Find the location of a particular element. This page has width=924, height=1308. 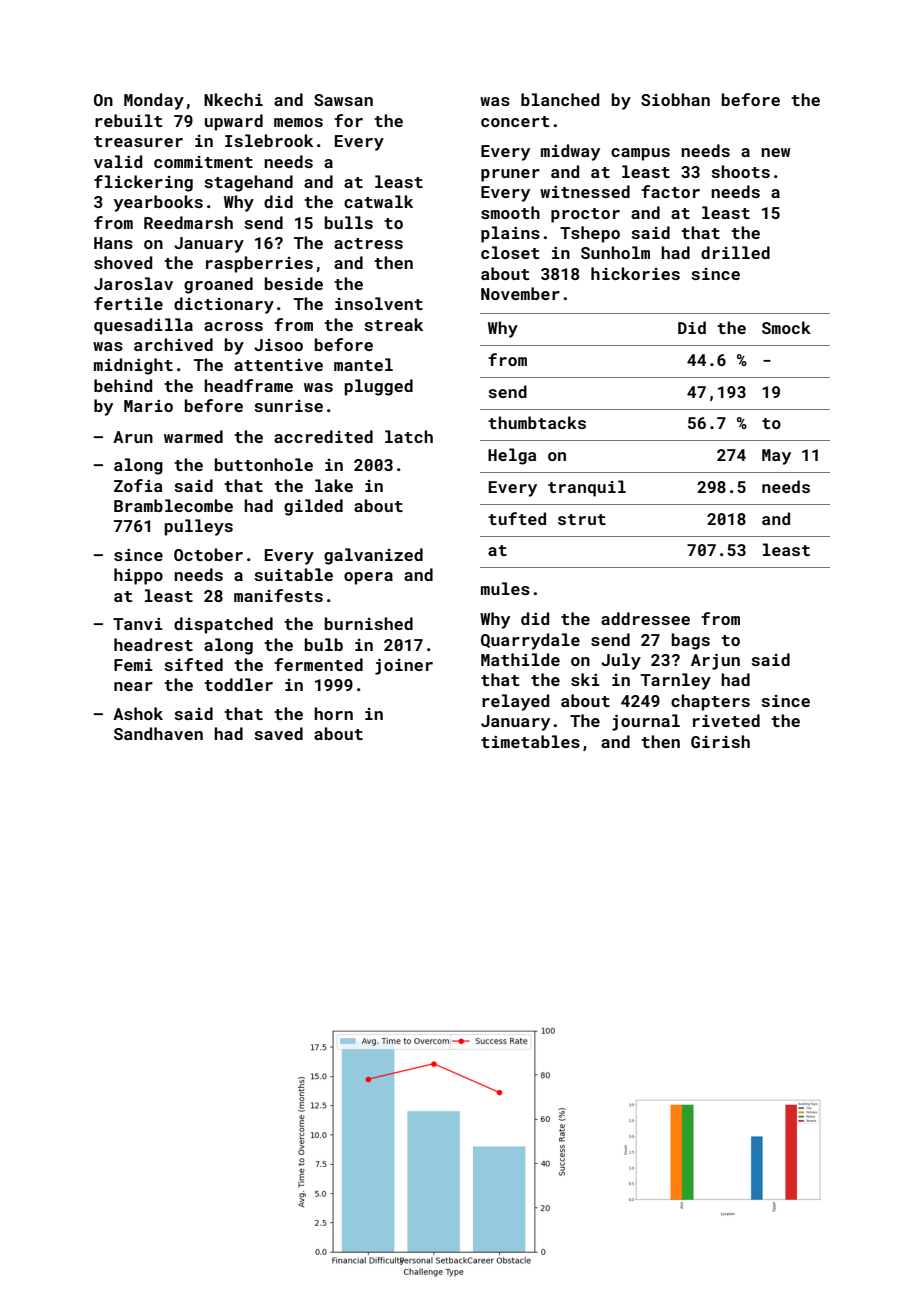

shoots is located at coordinates (740, 171).
